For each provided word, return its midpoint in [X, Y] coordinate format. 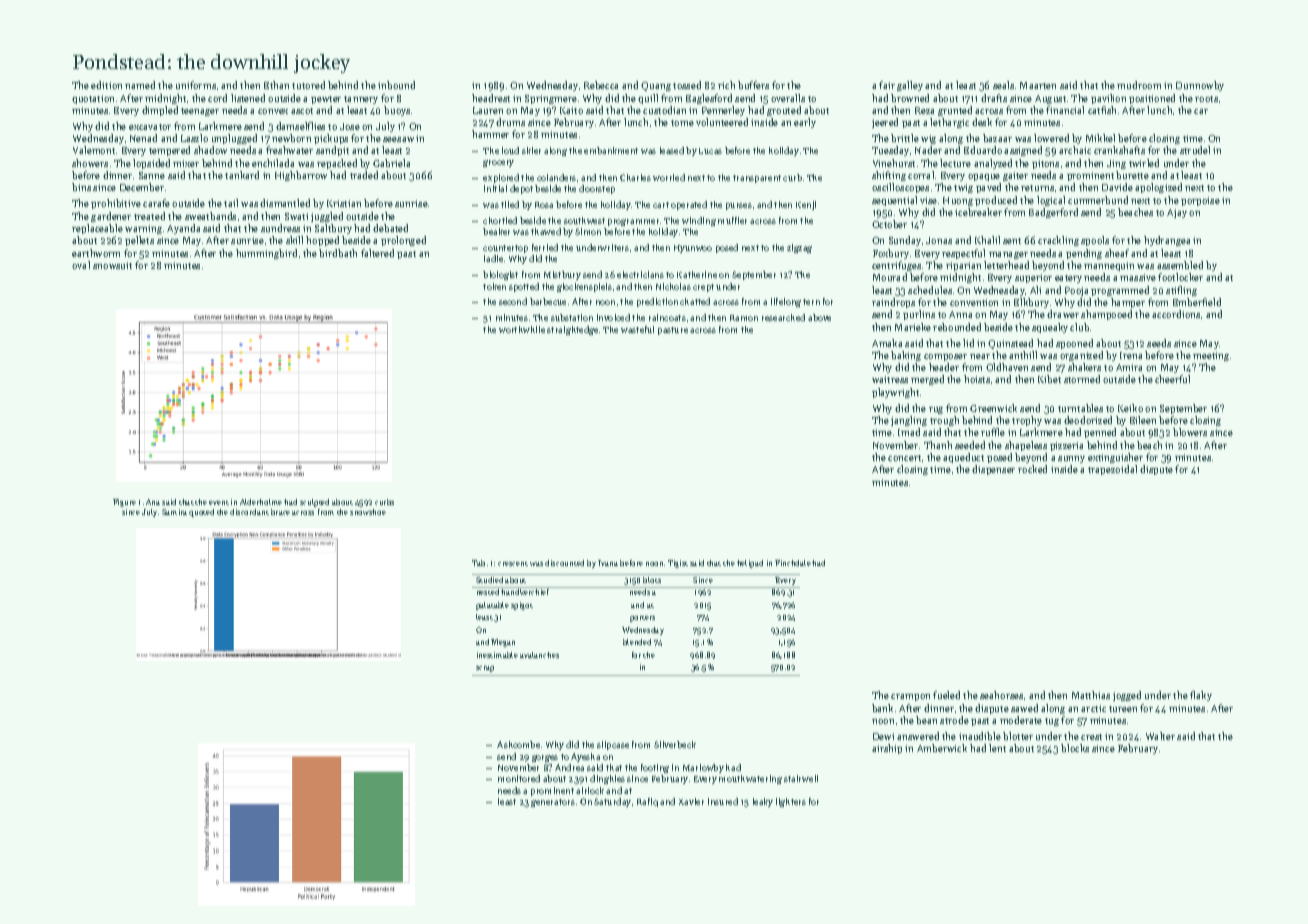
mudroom [1139, 85]
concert [904, 458]
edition [106, 85]
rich [726, 85]
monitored [519, 778]
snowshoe [368, 512]
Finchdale [793, 563]
